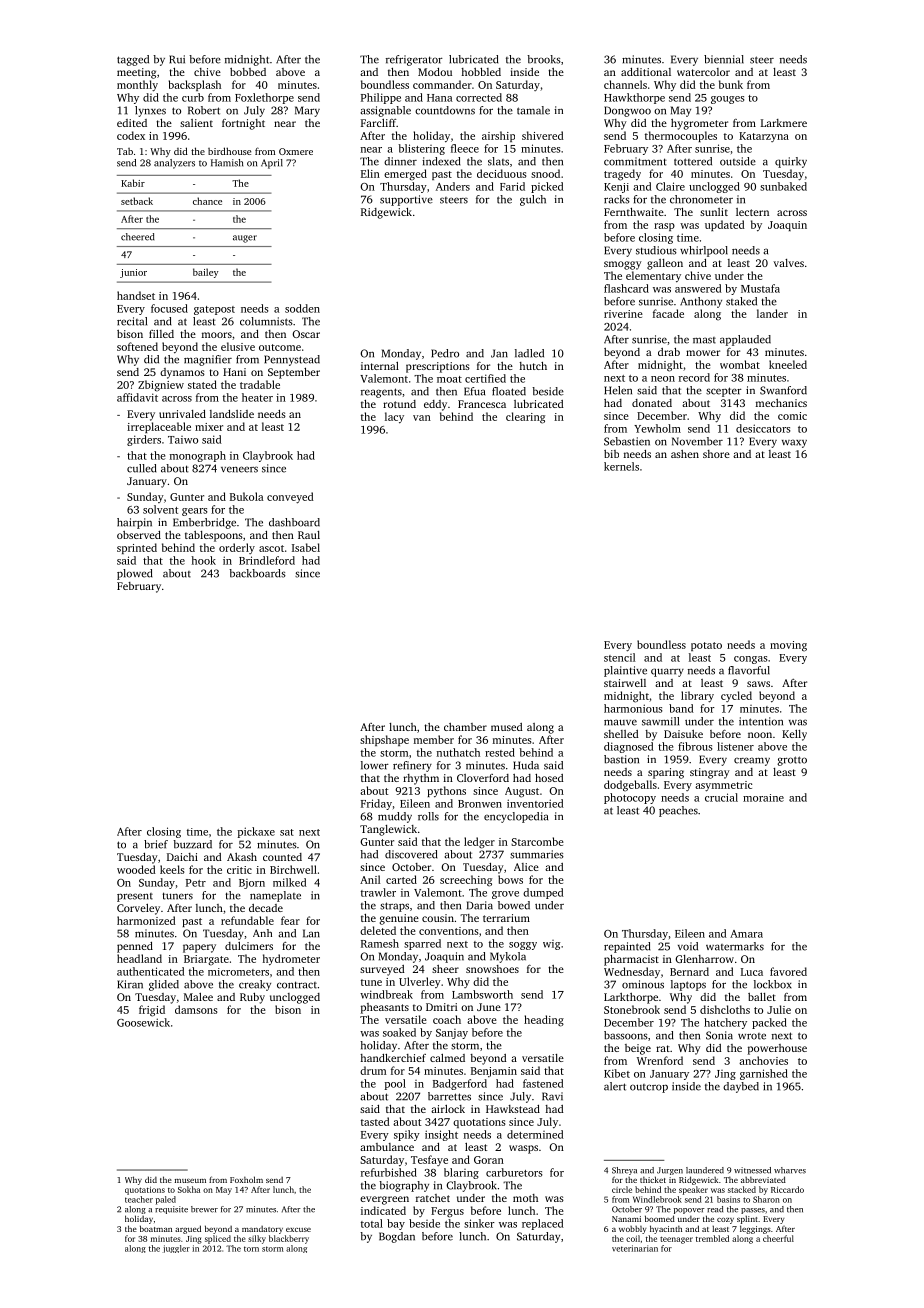 The image size is (924, 1308). I want to click on chamber, so click(465, 727).
